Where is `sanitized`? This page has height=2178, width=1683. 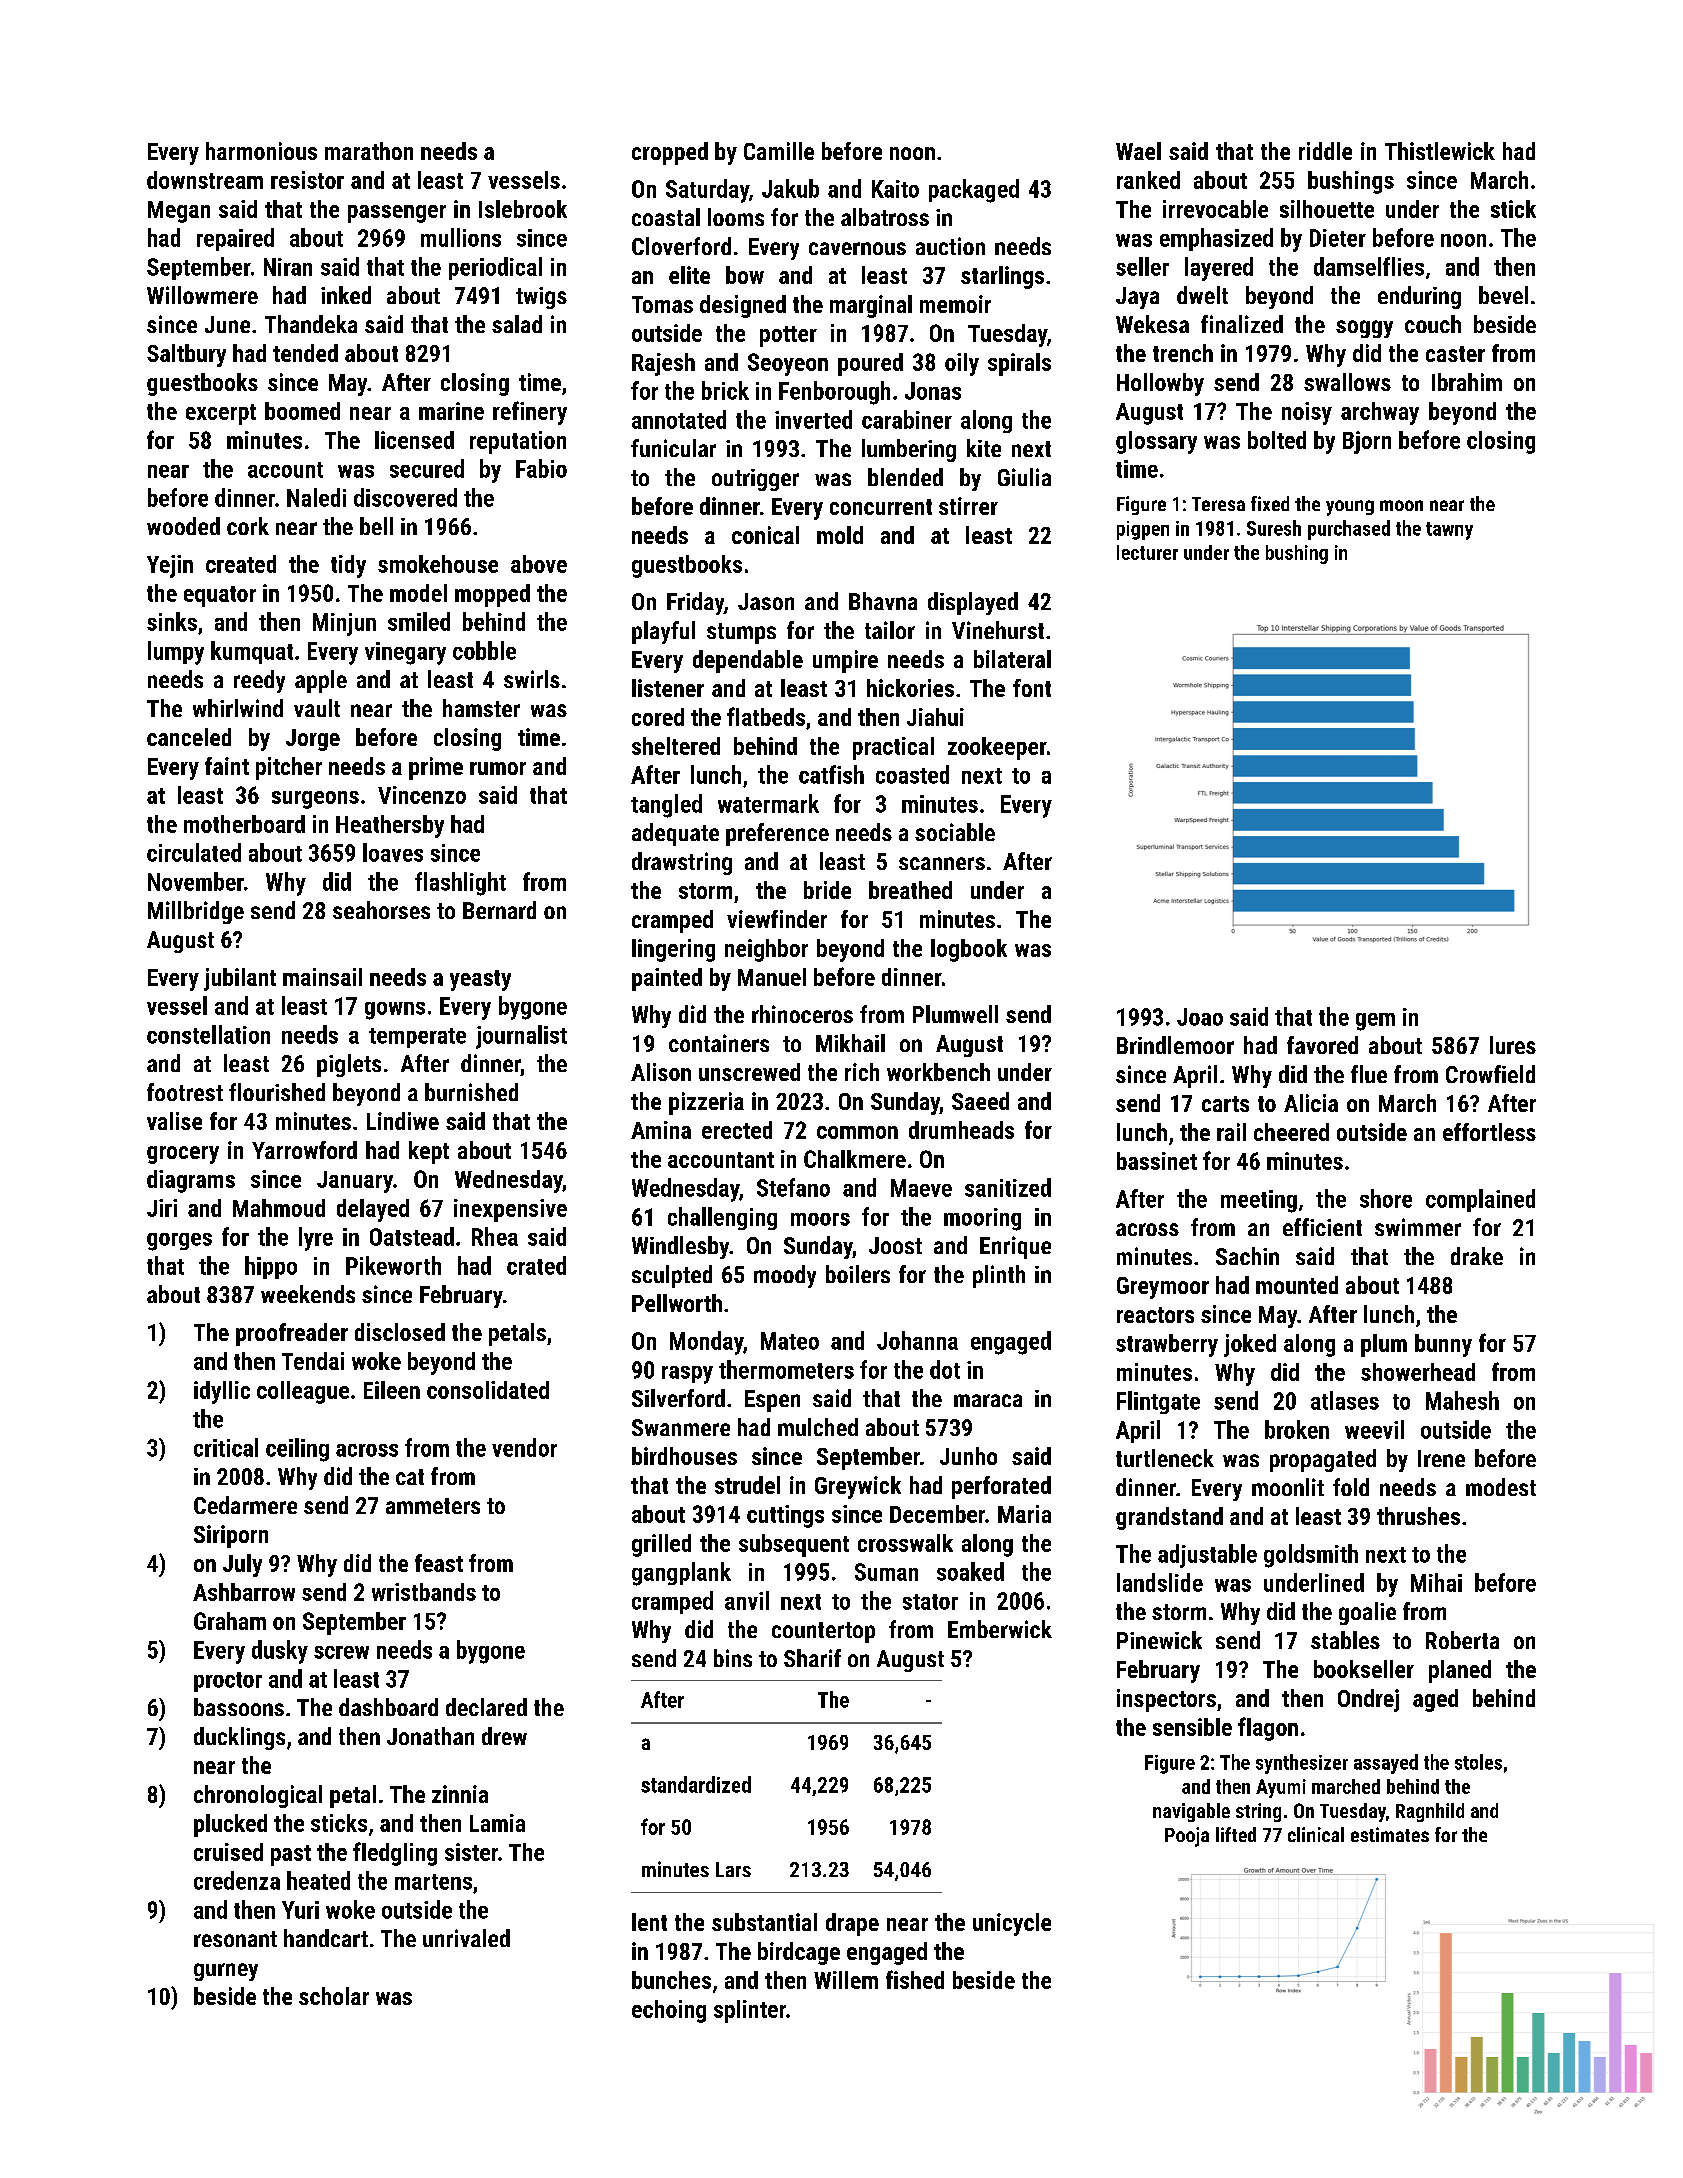
sanitized is located at coordinates (1008, 1187).
